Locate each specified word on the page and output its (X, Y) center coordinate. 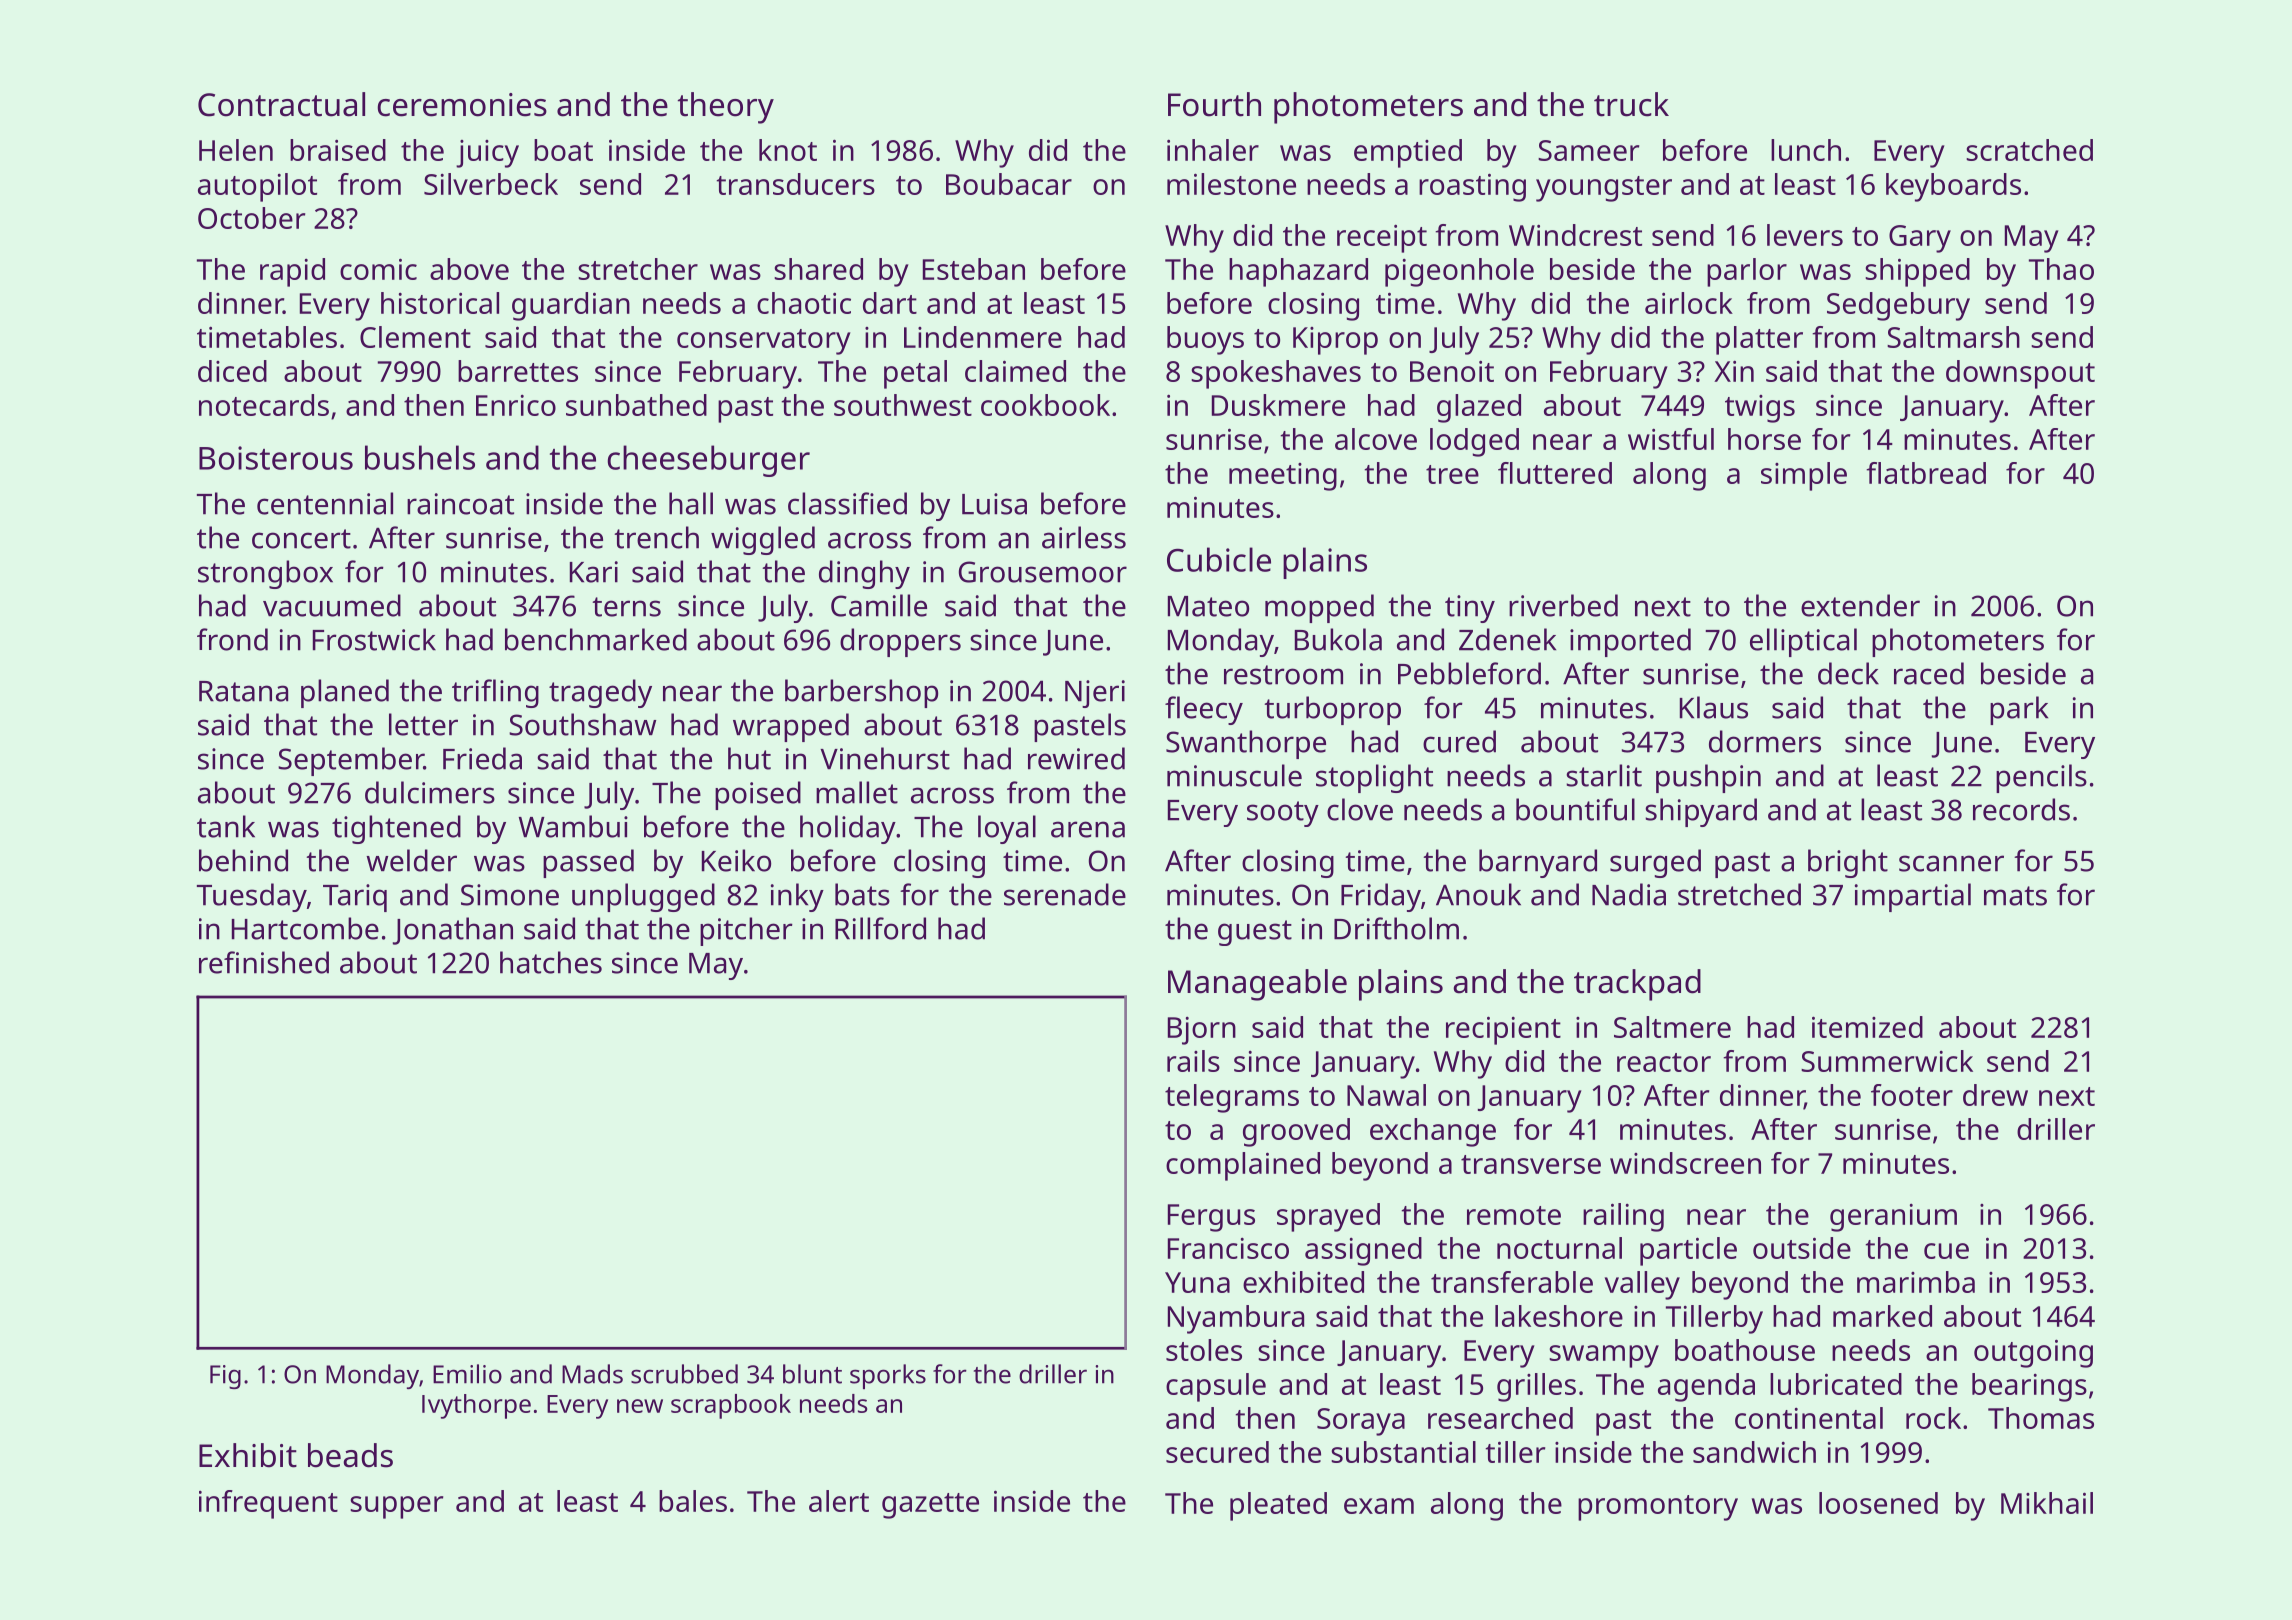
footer (1912, 1095)
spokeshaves (1276, 374)
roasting (1472, 187)
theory (725, 108)
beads (350, 1455)
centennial (325, 503)
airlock (1689, 303)
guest (1255, 933)
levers (1805, 235)
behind (243, 860)
